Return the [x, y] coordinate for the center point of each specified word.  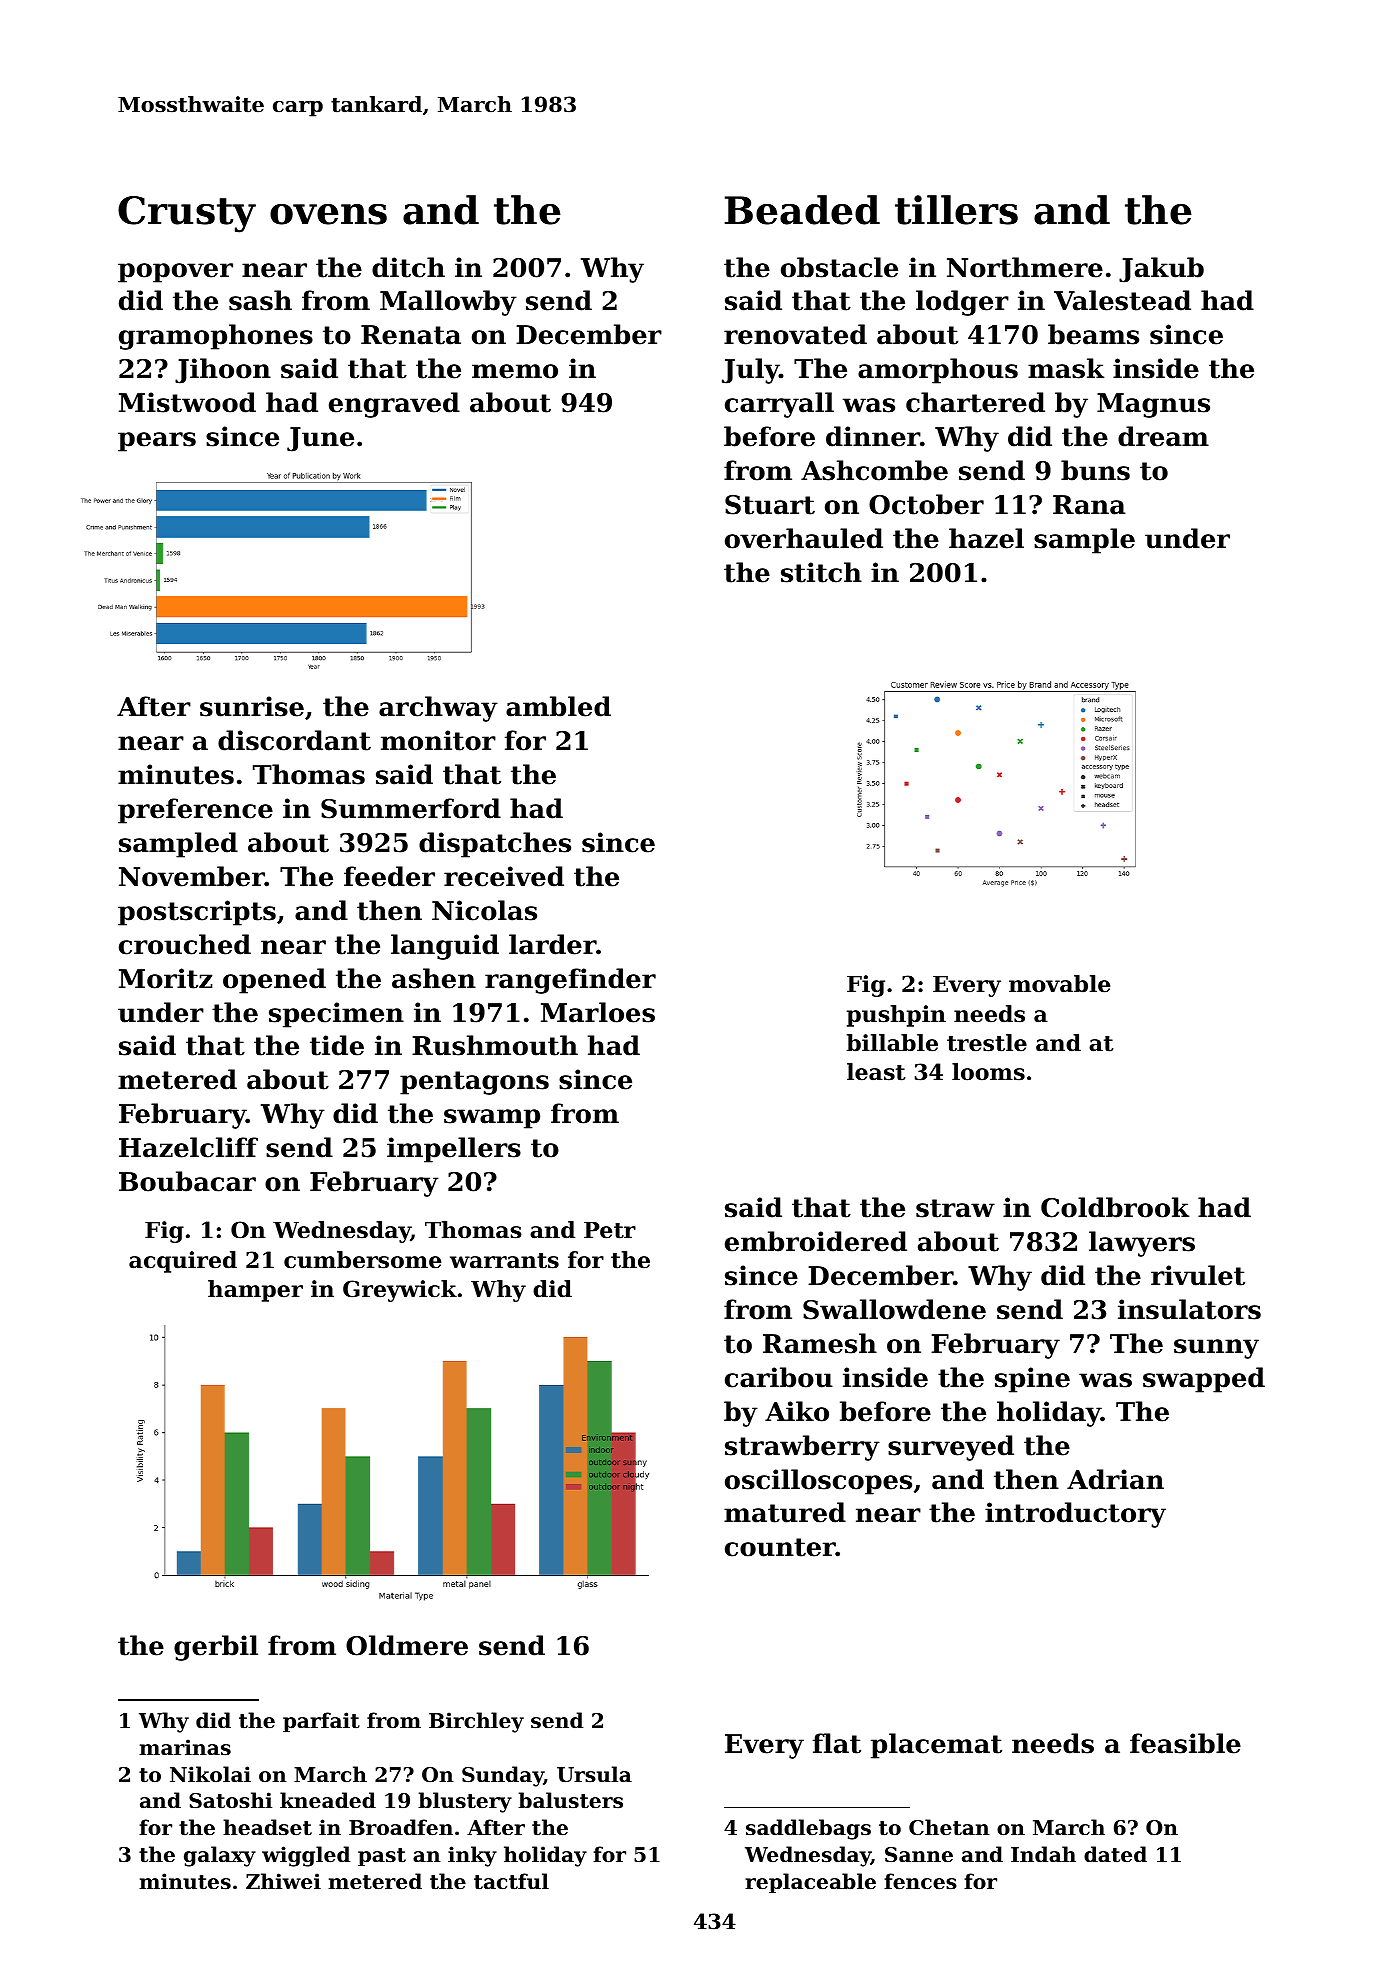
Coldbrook [1115, 1207]
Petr [610, 1230]
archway [438, 709]
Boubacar [187, 1181]
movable [1059, 984]
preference [195, 811]
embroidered [816, 1241]
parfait [321, 1722]
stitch [821, 572]
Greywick [400, 1291]
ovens [328, 214]
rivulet [1198, 1275]
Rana [1089, 505]
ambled [558, 706]
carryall [779, 405]
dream [1163, 436]
